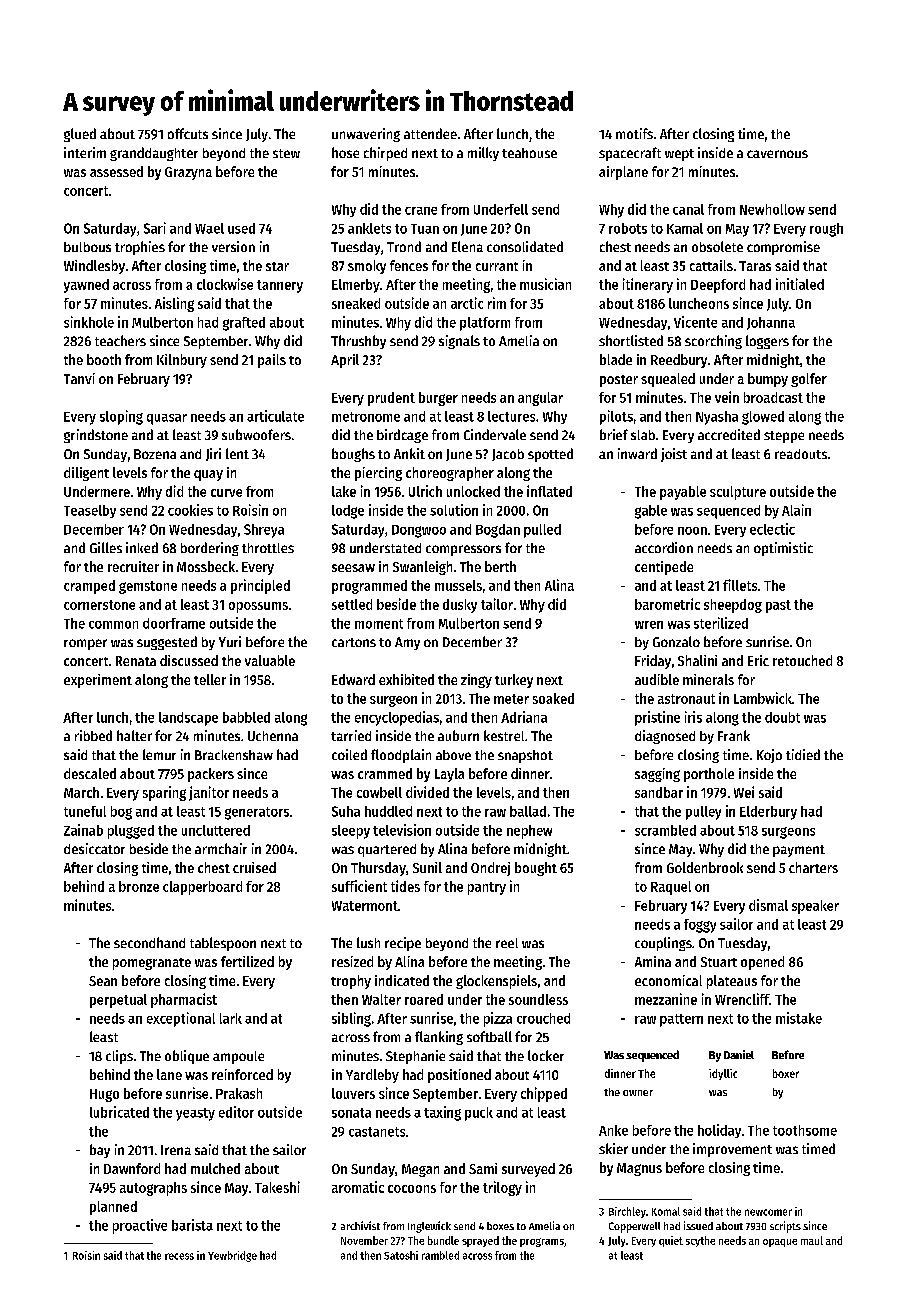  Describe the element at coordinates (100, 1151) in the screenshot. I see `bay` at that location.
